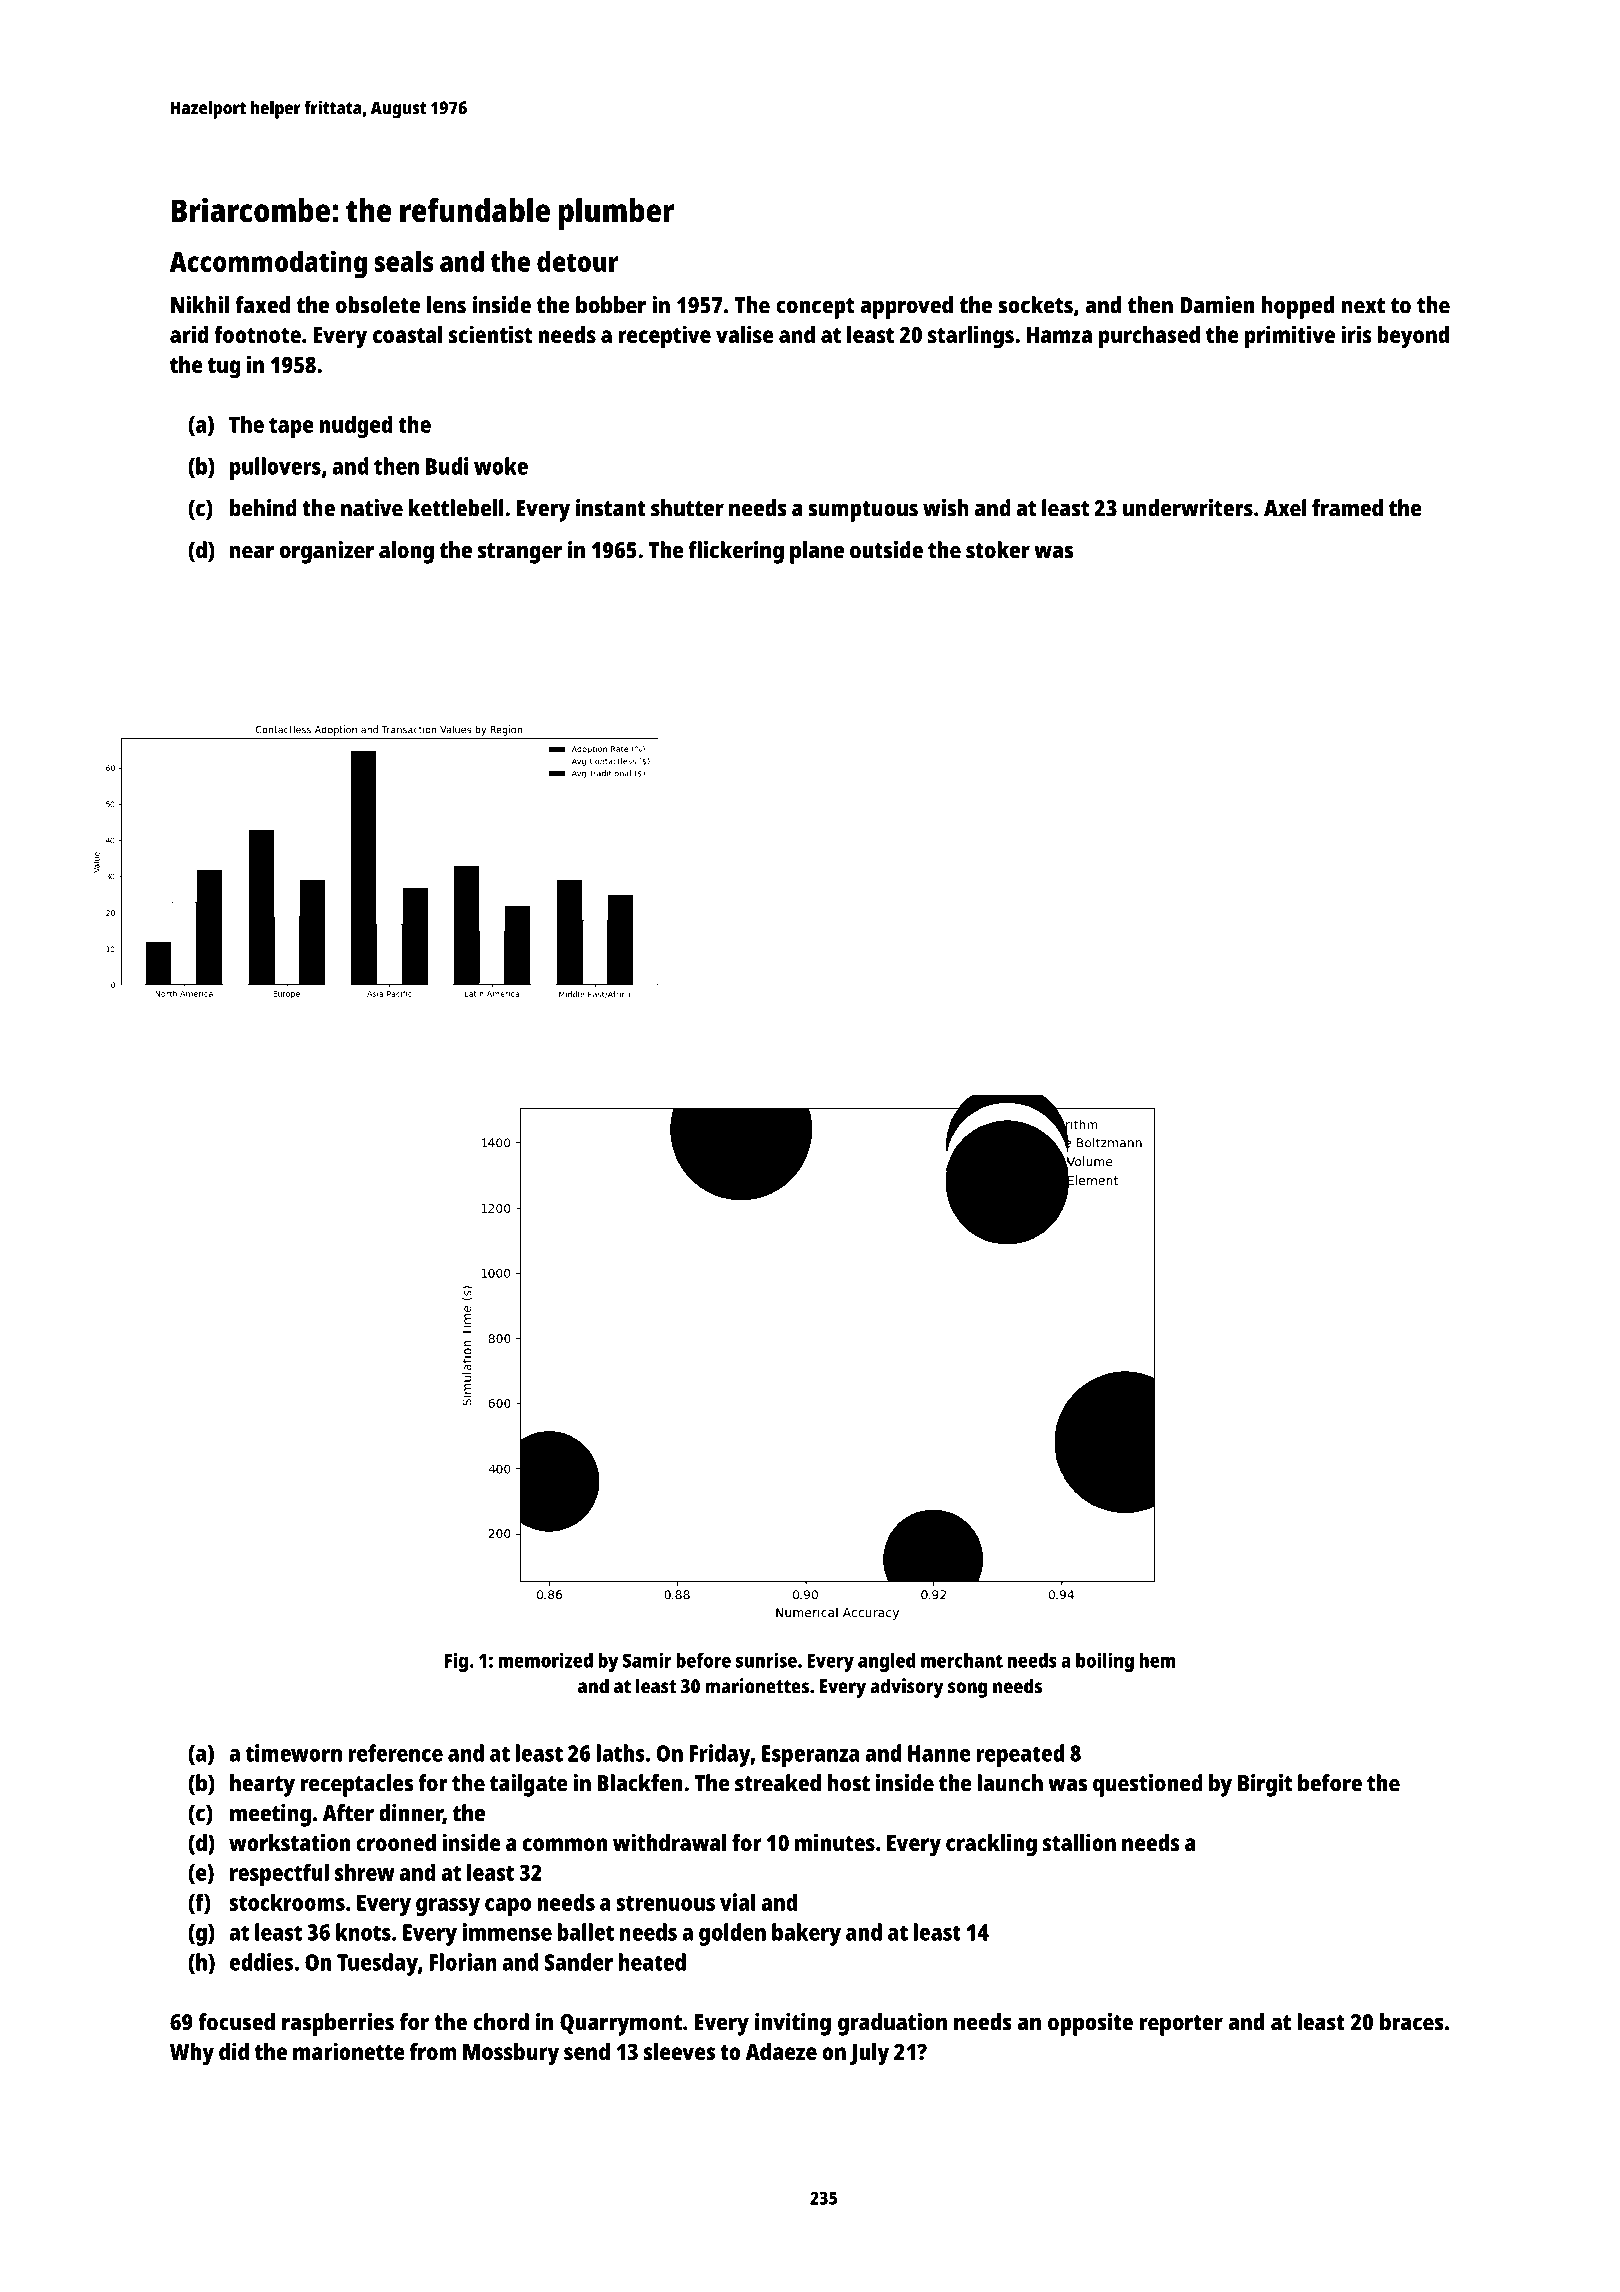 The image size is (1620, 2292). Describe the element at coordinates (1217, 305) in the document. I see `Damien` at that location.
